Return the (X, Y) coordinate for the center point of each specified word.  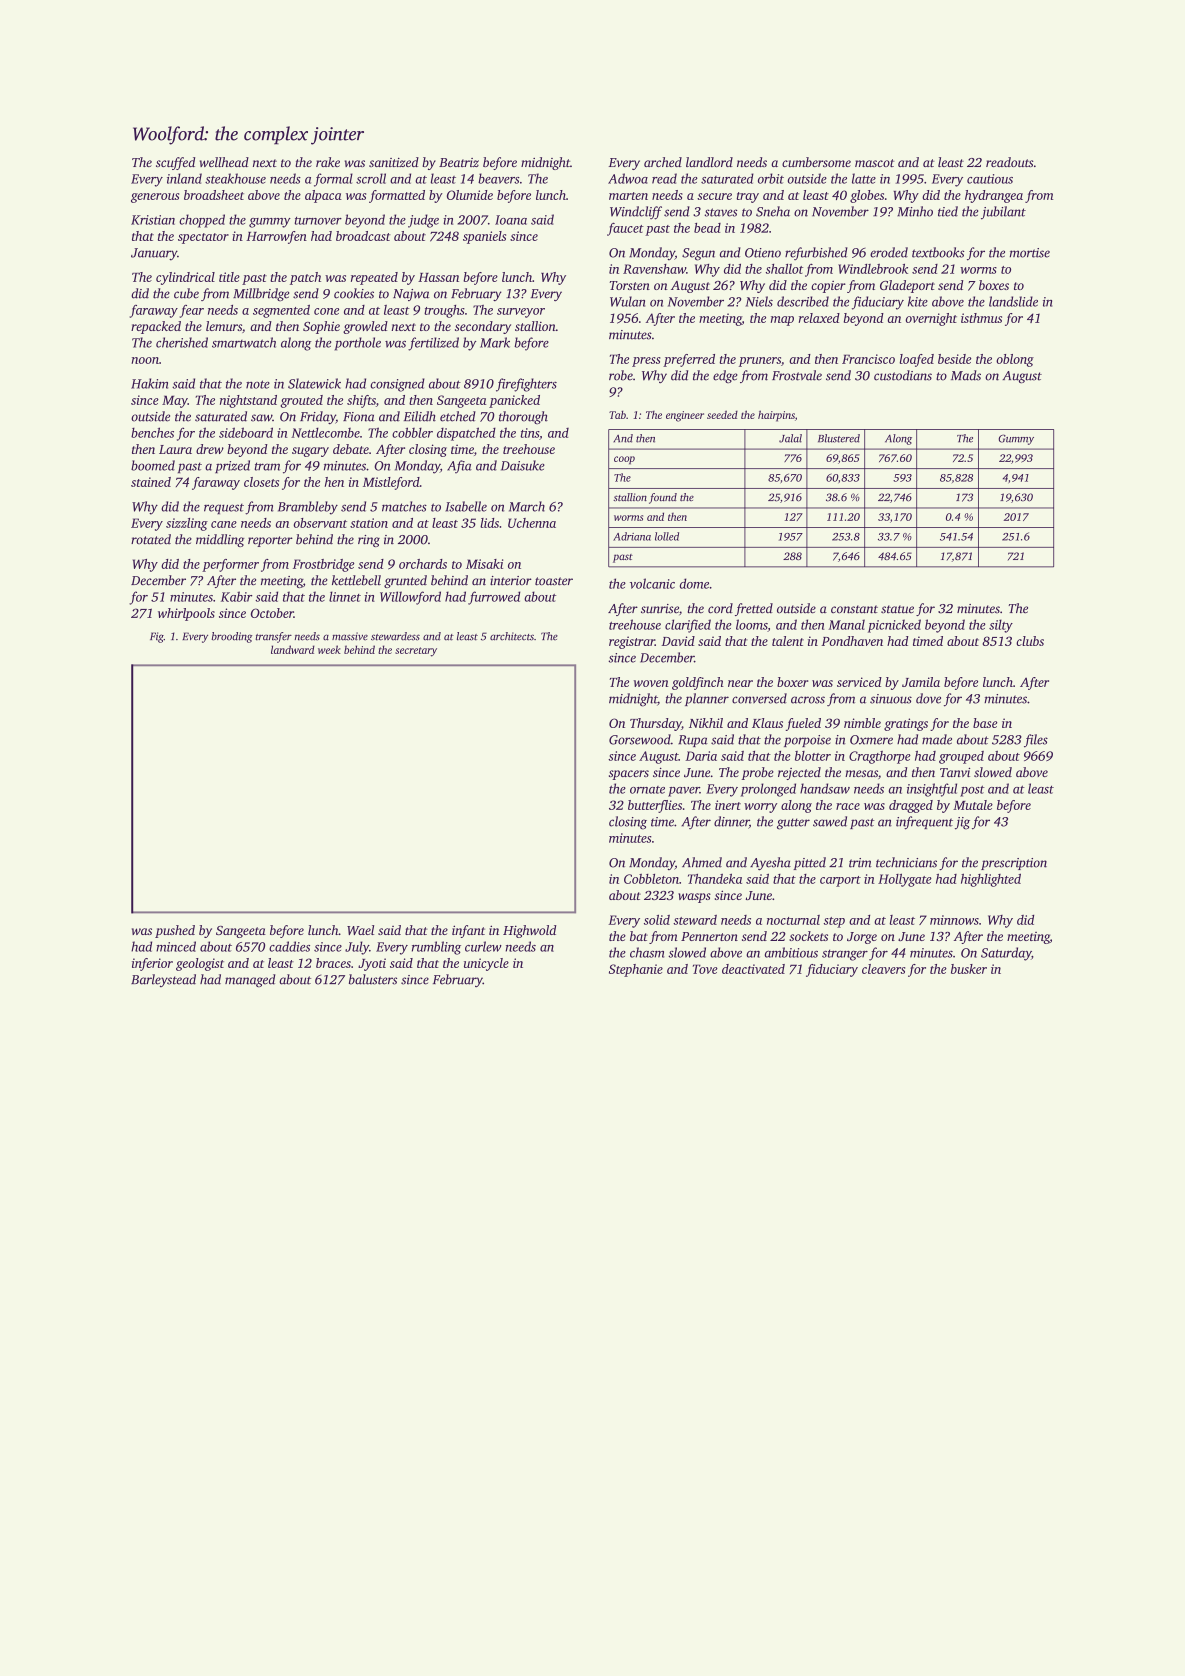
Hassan (438, 277)
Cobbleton (651, 879)
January (154, 254)
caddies (289, 946)
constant (854, 609)
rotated (151, 539)
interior (511, 581)
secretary (416, 652)
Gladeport (907, 286)
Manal (846, 624)
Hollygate (905, 880)
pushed (175, 931)
